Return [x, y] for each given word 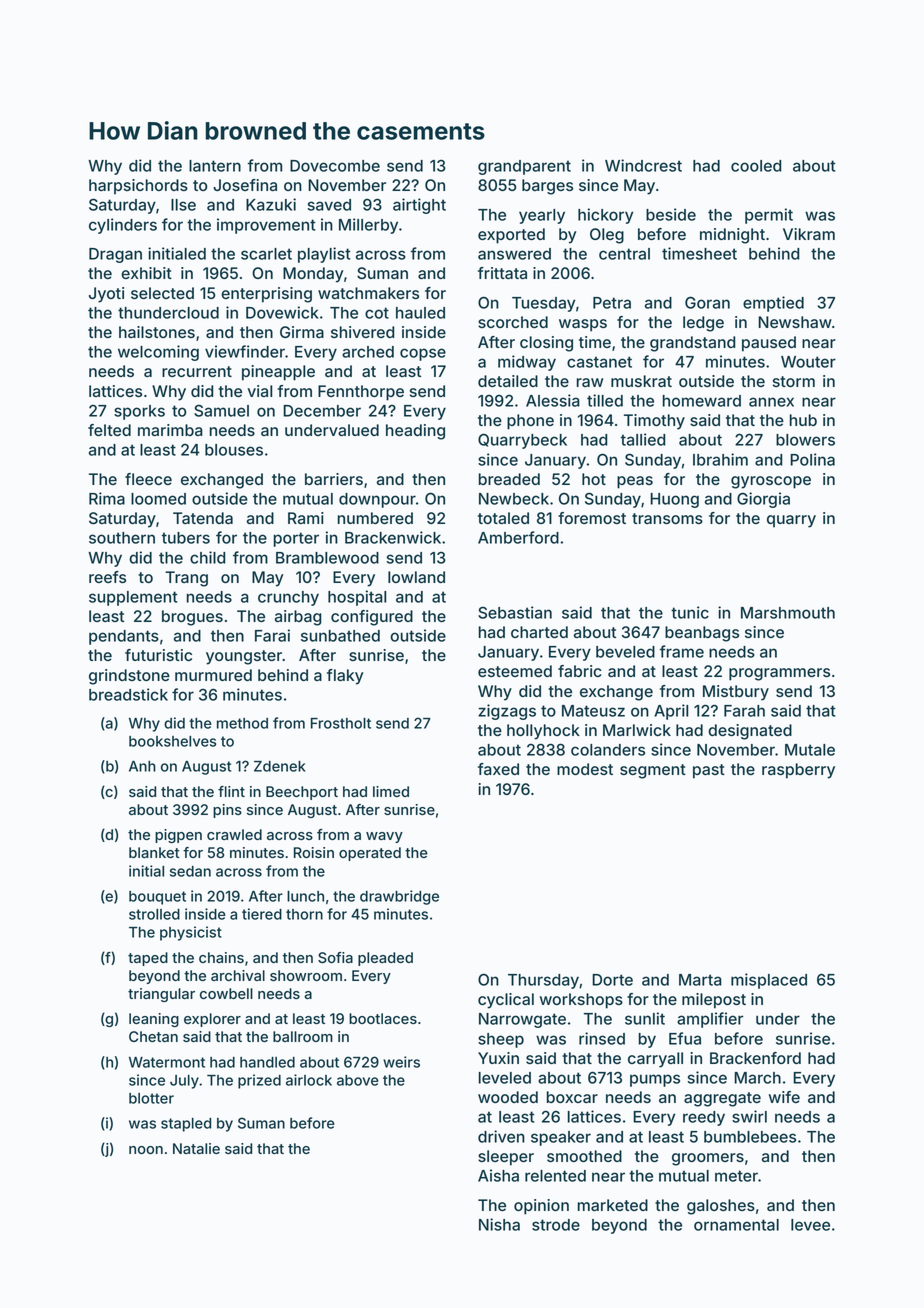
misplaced [769, 981]
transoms [667, 518]
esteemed [515, 671]
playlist [324, 255]
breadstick [128, 694]
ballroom [303, 1036]
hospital [357, 598]
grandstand [692, 344]
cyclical [506, 1001]
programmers [779, 674]
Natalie [196, 1148]
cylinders [123, 226]
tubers [186, 538]
